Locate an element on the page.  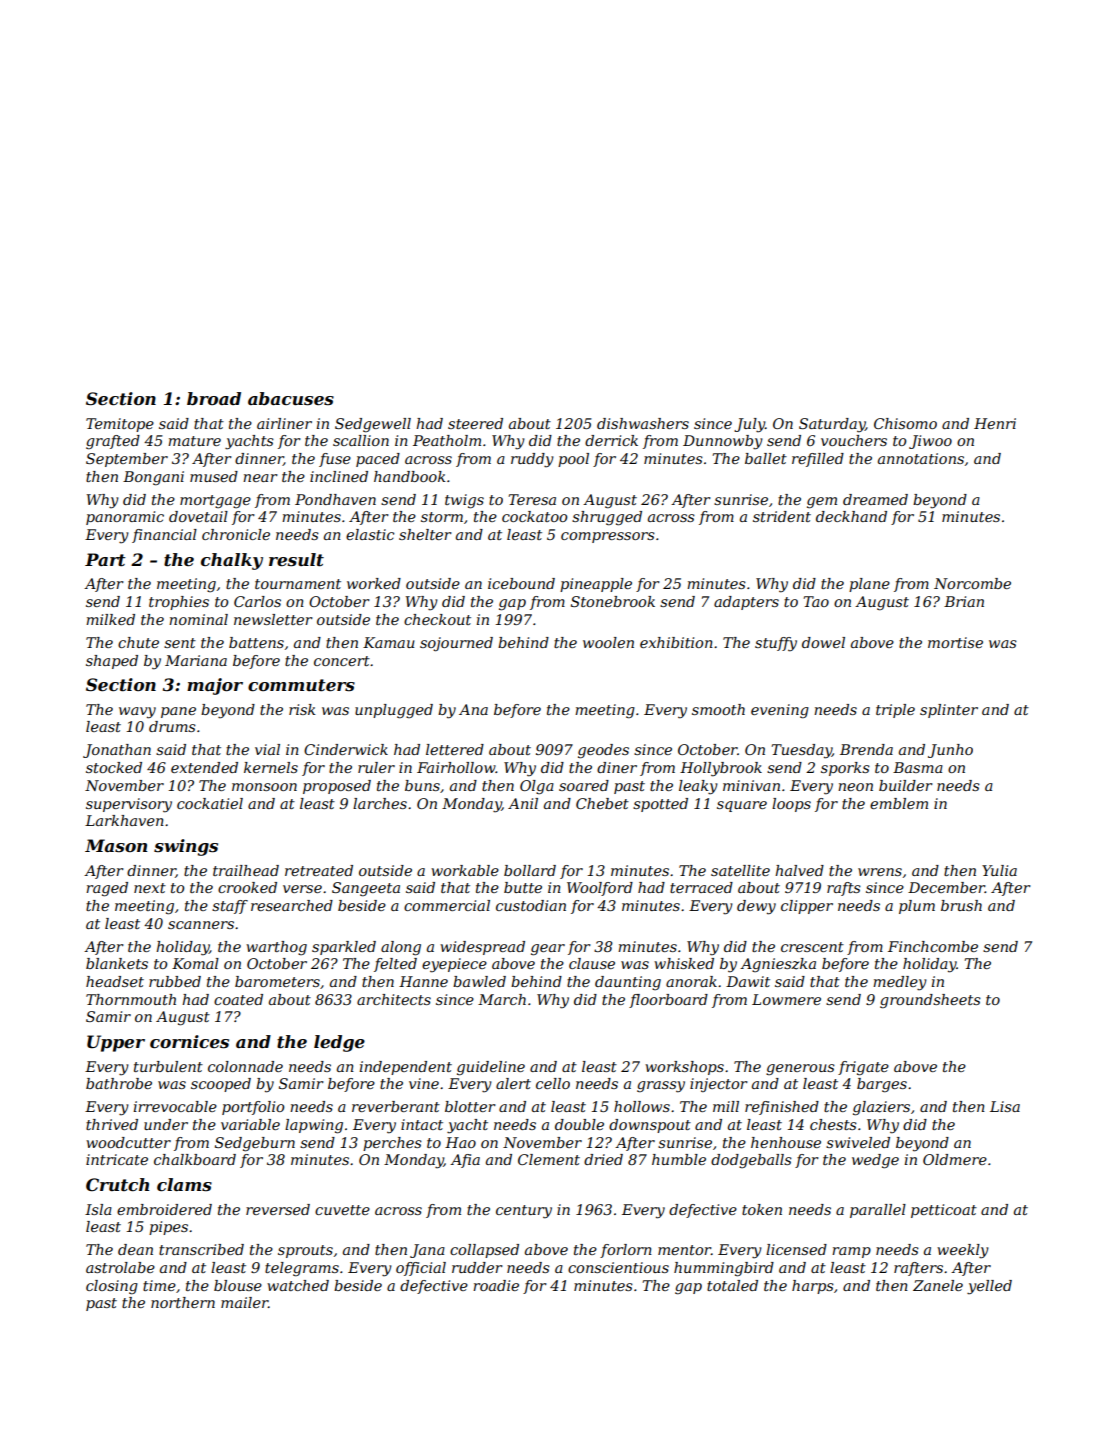
northern is located at coordinates (183, 1302).
